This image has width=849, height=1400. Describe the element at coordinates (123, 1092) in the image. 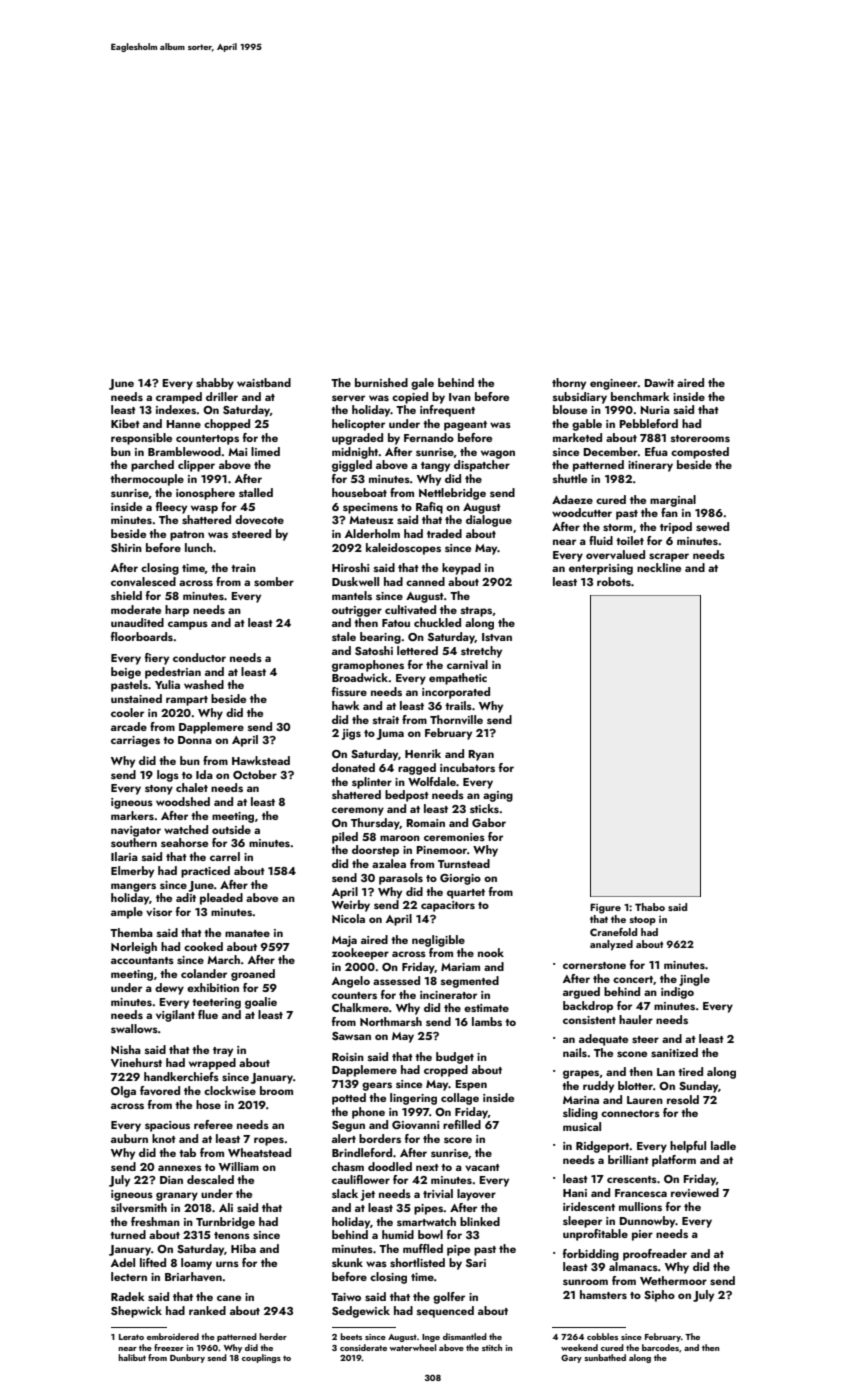

I see `Olga` at that location.
